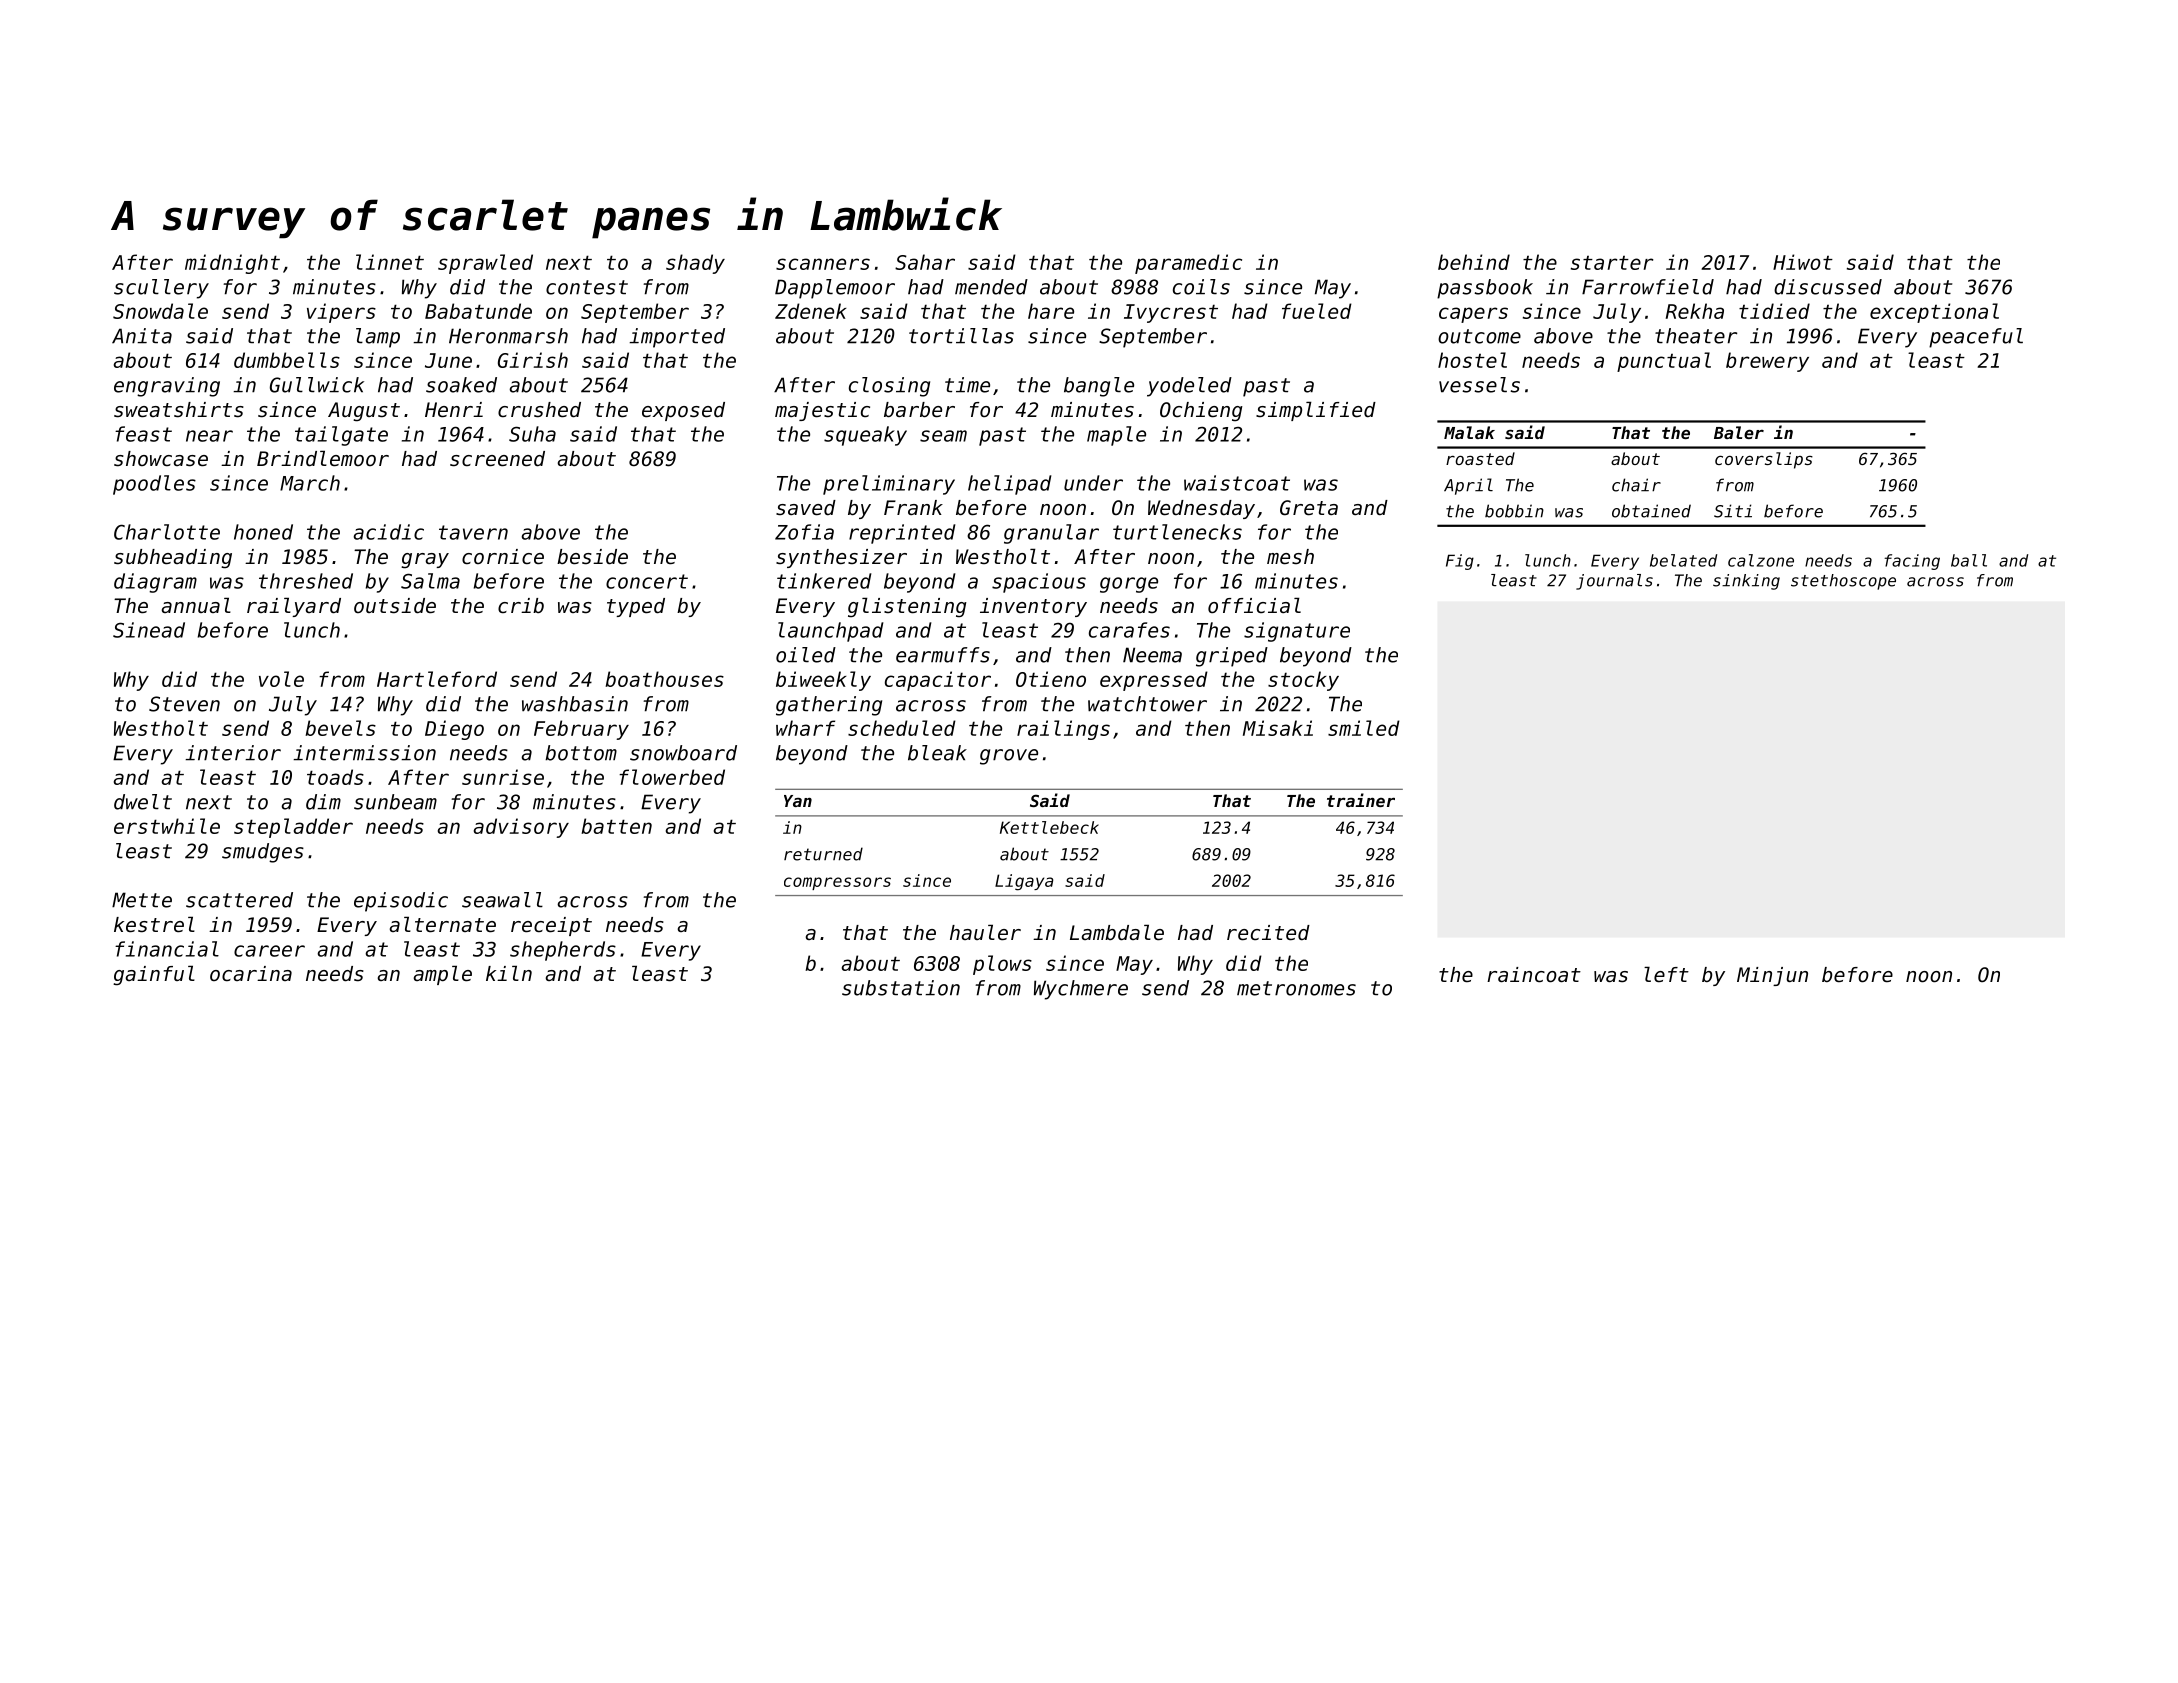 This image has height=1683, width=2178. I want to click on exceptional, so click(1934, 313).
